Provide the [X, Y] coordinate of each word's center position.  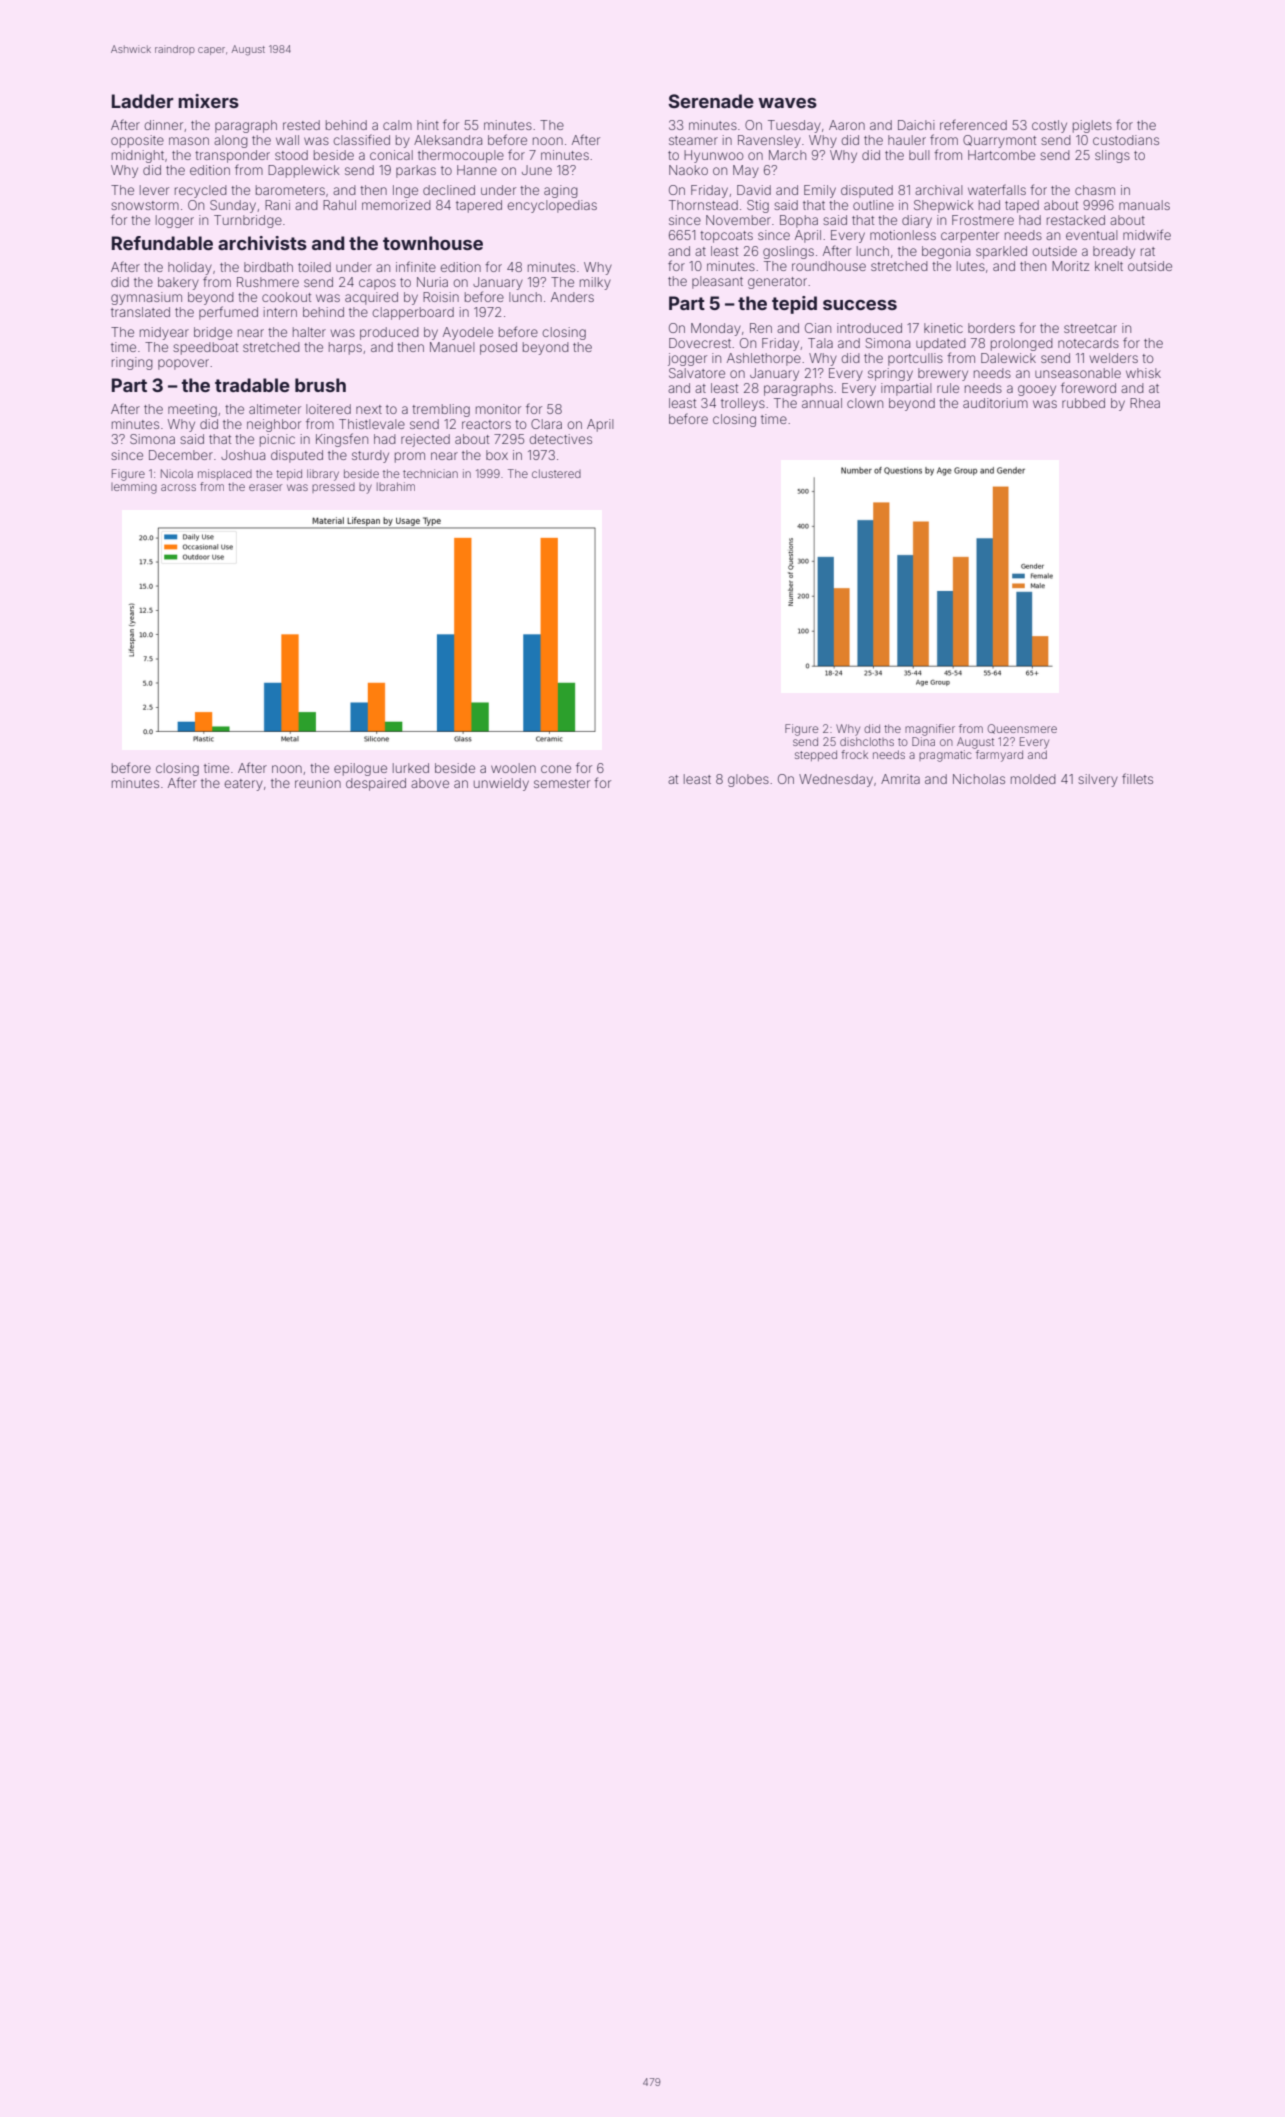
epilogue [360, 769]
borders [991, 328]
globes [748, 780]
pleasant [717, 282]
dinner [163, 125]
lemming [134, 488]
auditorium [995, 403]
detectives [560, 439]
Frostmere [983, 220]
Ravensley [769, 141]
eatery [243, 785]
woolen [513, 768]
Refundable [162, 243]
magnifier [930, 730]
